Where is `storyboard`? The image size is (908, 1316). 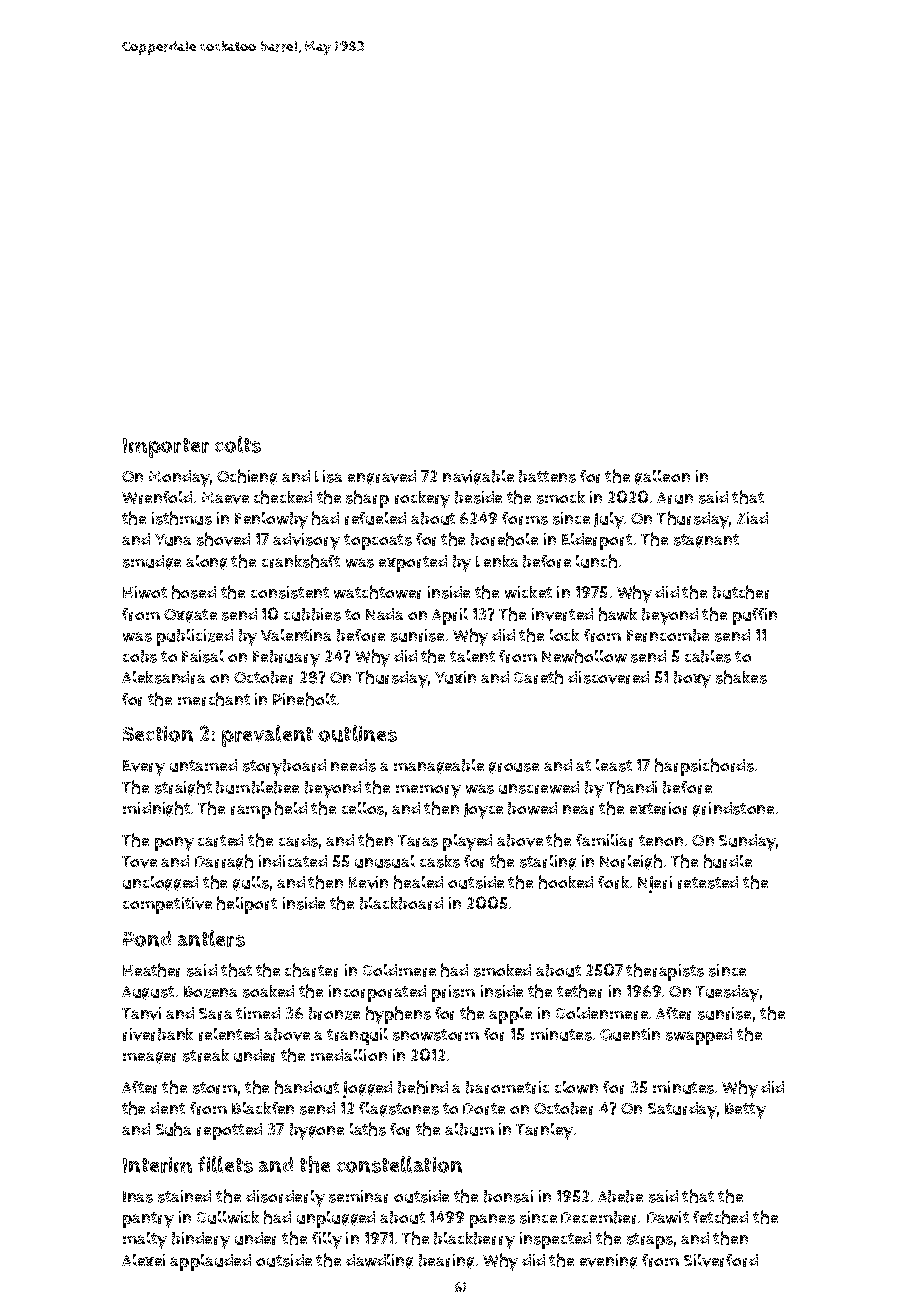 storyboard is located at coordinates (284, 767).
